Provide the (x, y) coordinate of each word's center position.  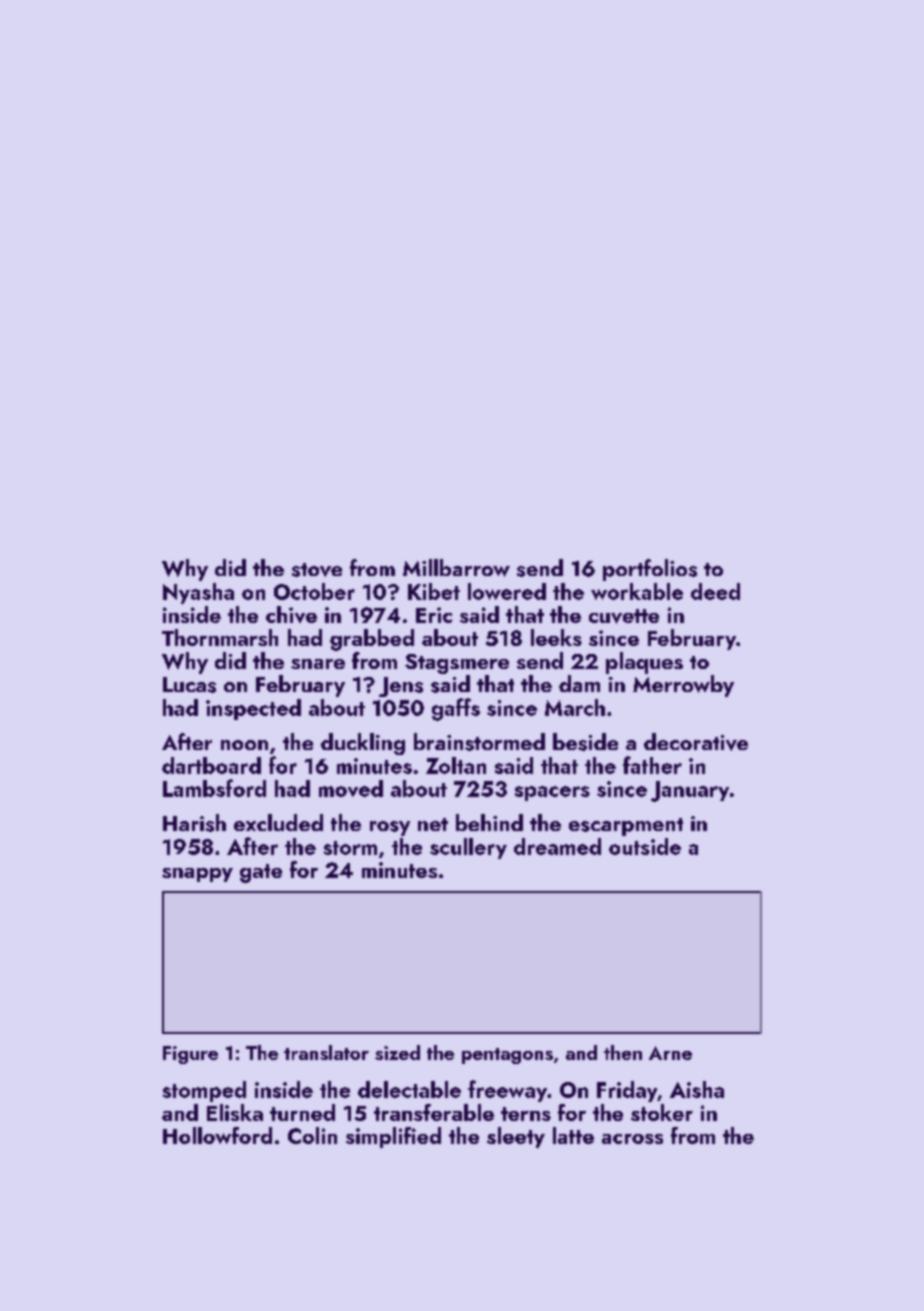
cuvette (624, 616)
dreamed (557, 846)
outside (645, 846)
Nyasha (198, 593)
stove (317, 570)
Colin (312, 1135)
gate (261, 873)
